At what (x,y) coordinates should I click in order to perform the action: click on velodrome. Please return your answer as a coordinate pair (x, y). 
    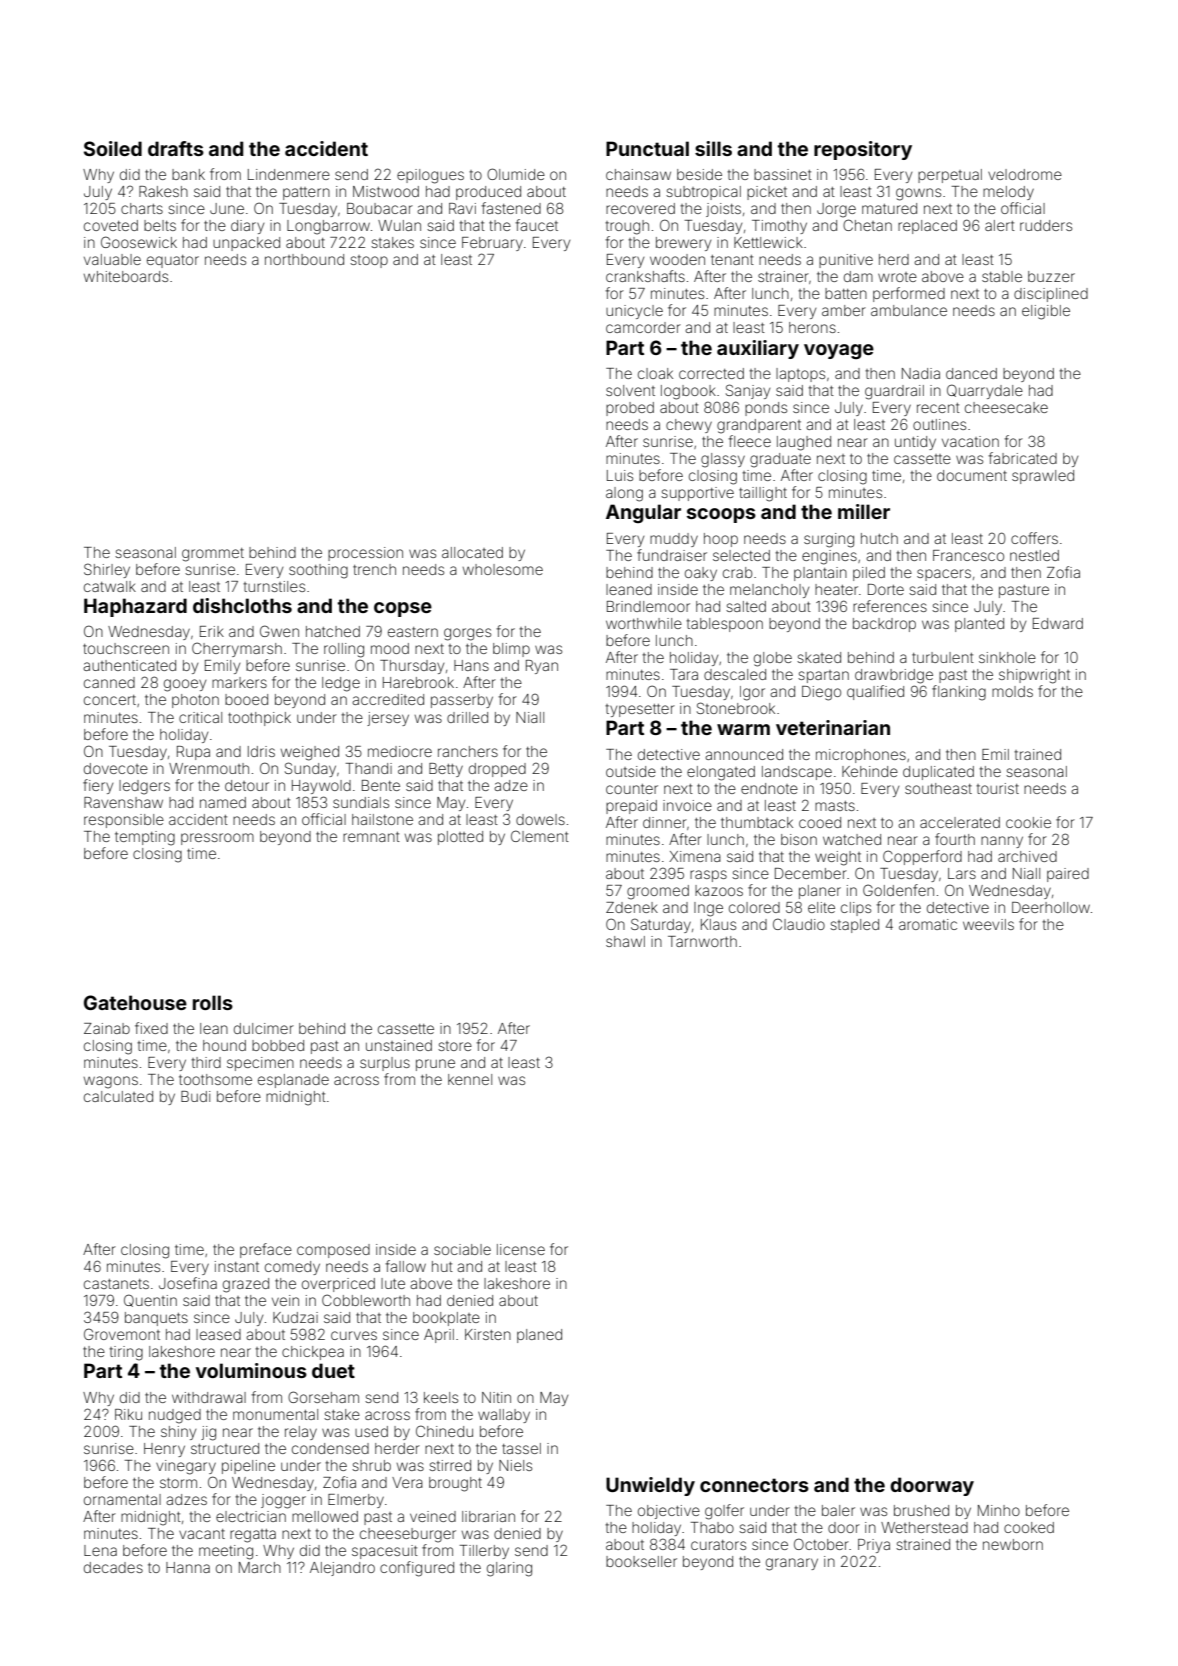
    Looking at the image, I should click on (1025, 174).
